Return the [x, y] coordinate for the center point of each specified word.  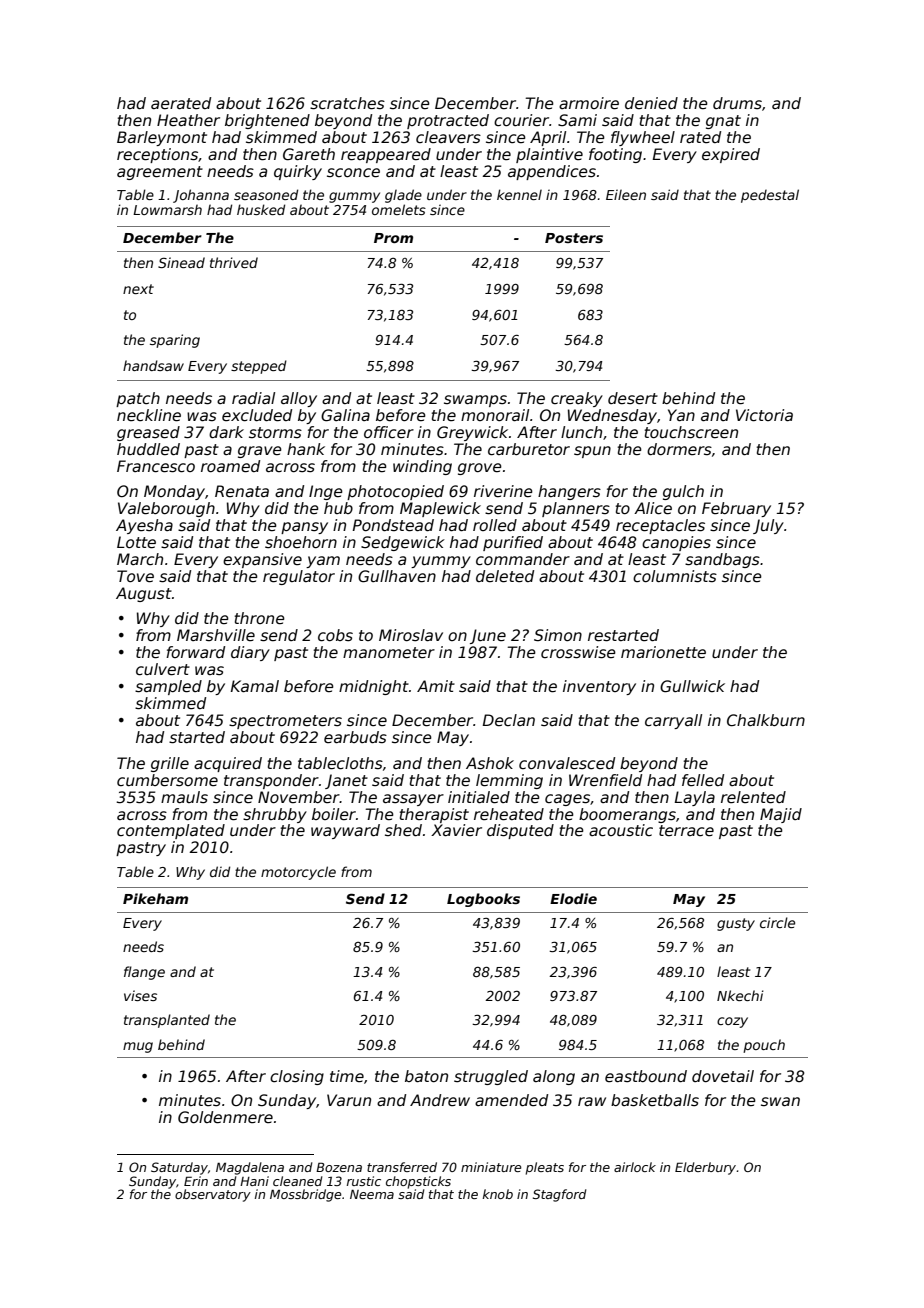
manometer [389, 653]
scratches [347, 103]
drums [737, 103]
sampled [168, 687]
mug [138, 1047]
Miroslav [411, 635]
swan [780, 1101]
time [347, 1076]
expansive [262, 560]
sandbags [722, 560]
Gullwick [692, 686]
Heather [188, 120]
